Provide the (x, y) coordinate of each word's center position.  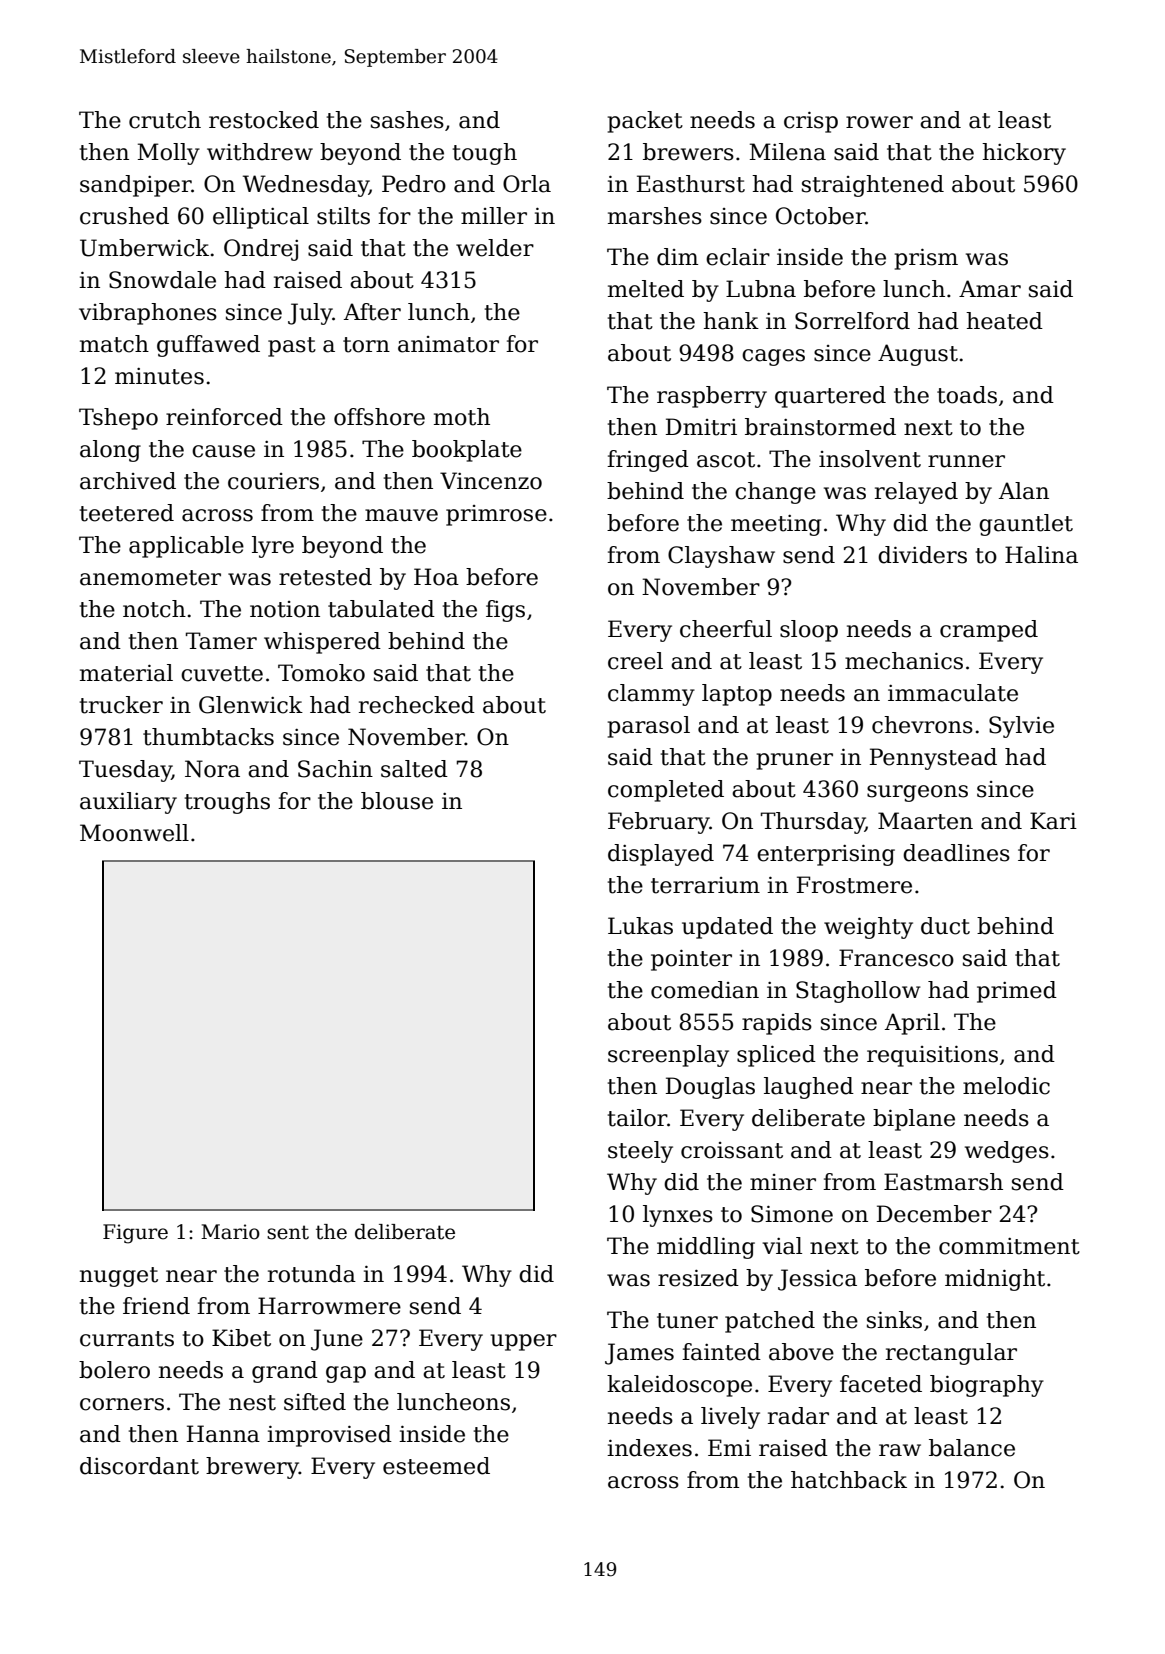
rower (879, 122)
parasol (649, 727)
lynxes (678, 1216)
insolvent (870, 459)
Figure (135, 1234)
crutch (165, 120)
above (801, 1352)
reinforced (224, 417)
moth (462, 417)
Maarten (925, 821)
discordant (139, 1466)
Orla (527, 184)
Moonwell (134, 833)
